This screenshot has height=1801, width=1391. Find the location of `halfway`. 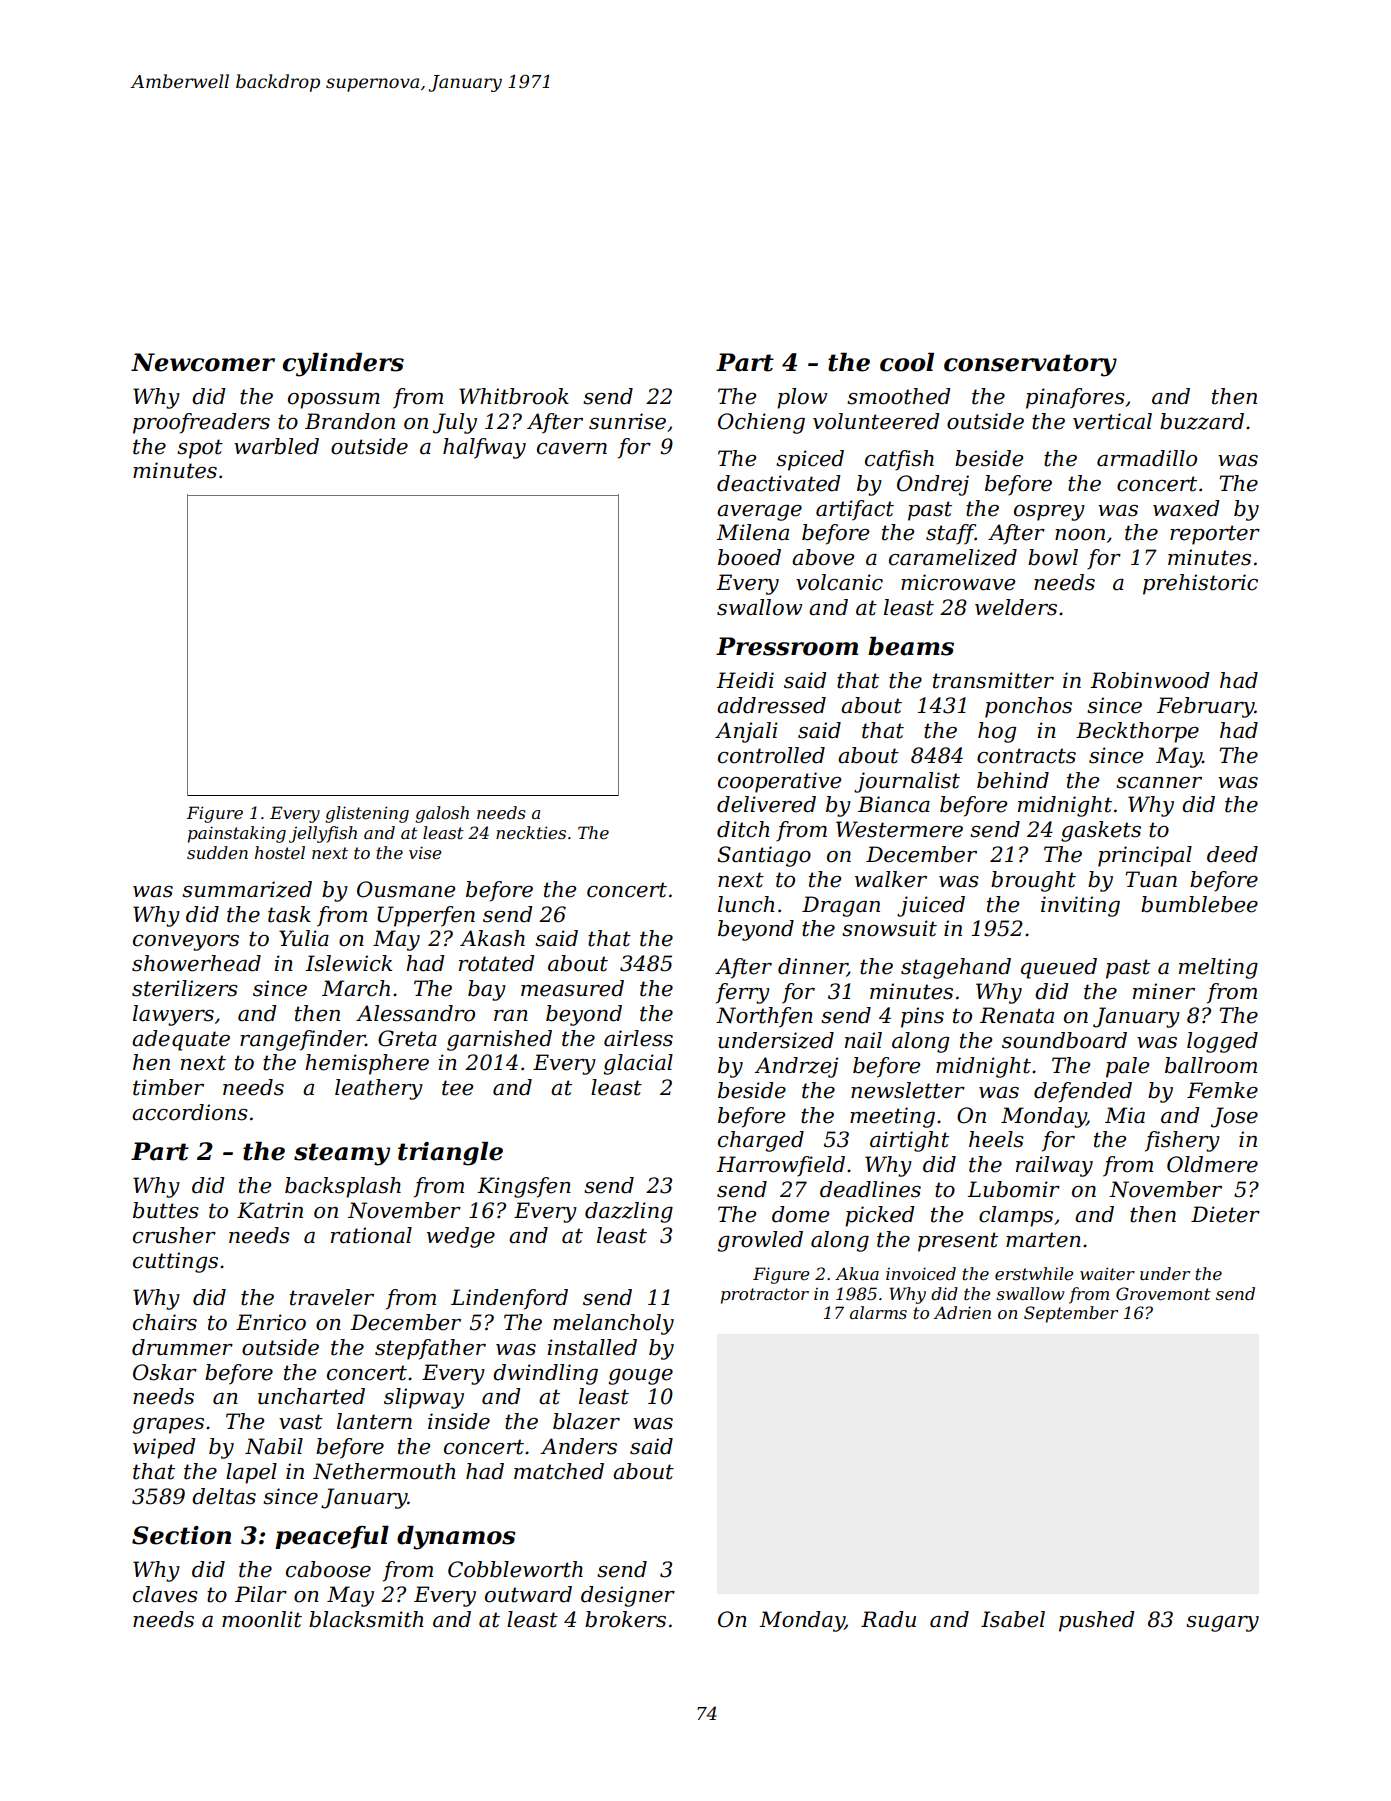

halfway is located at coordinates (484, 448).
